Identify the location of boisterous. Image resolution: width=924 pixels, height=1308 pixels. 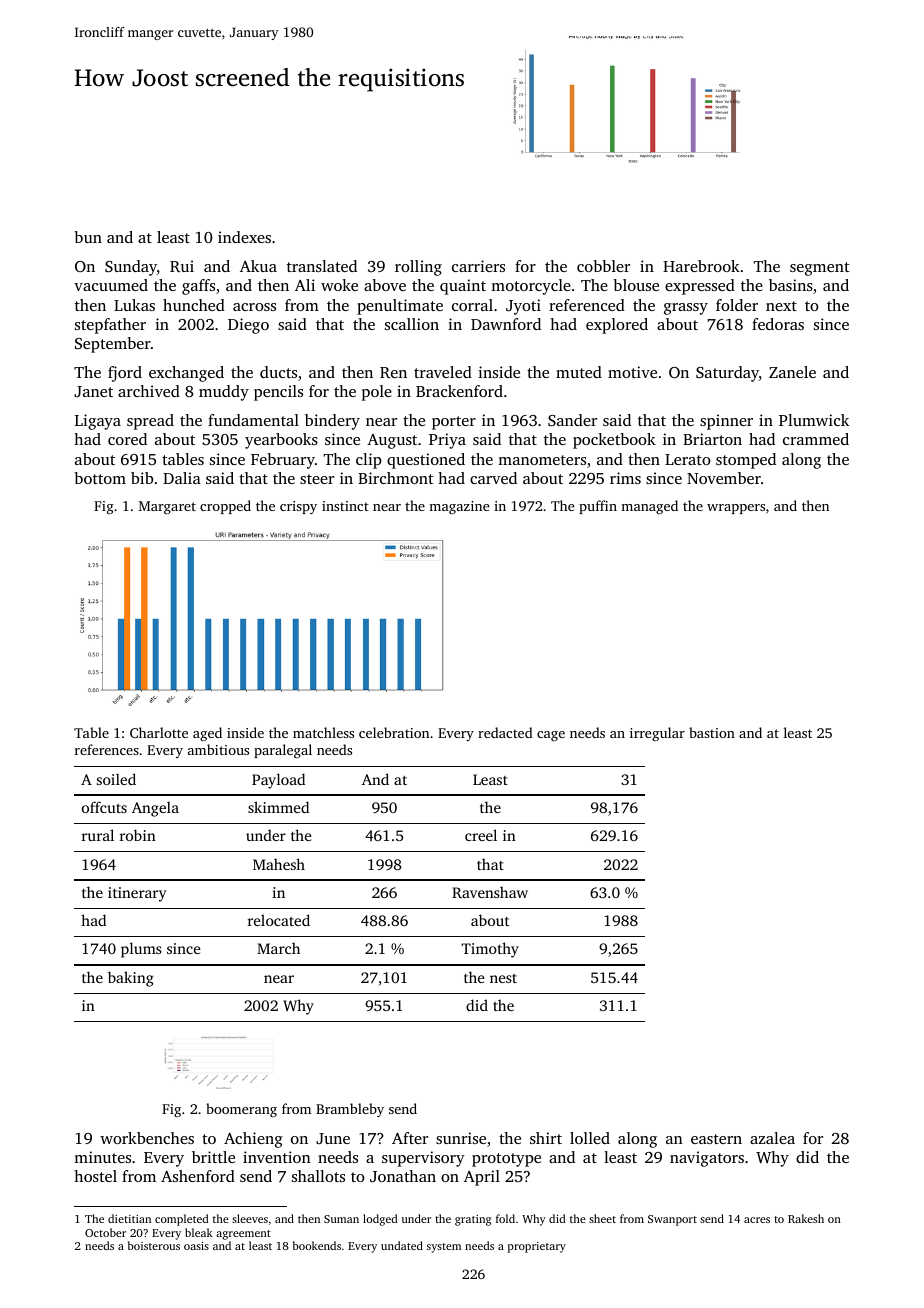
(154, 1245).
